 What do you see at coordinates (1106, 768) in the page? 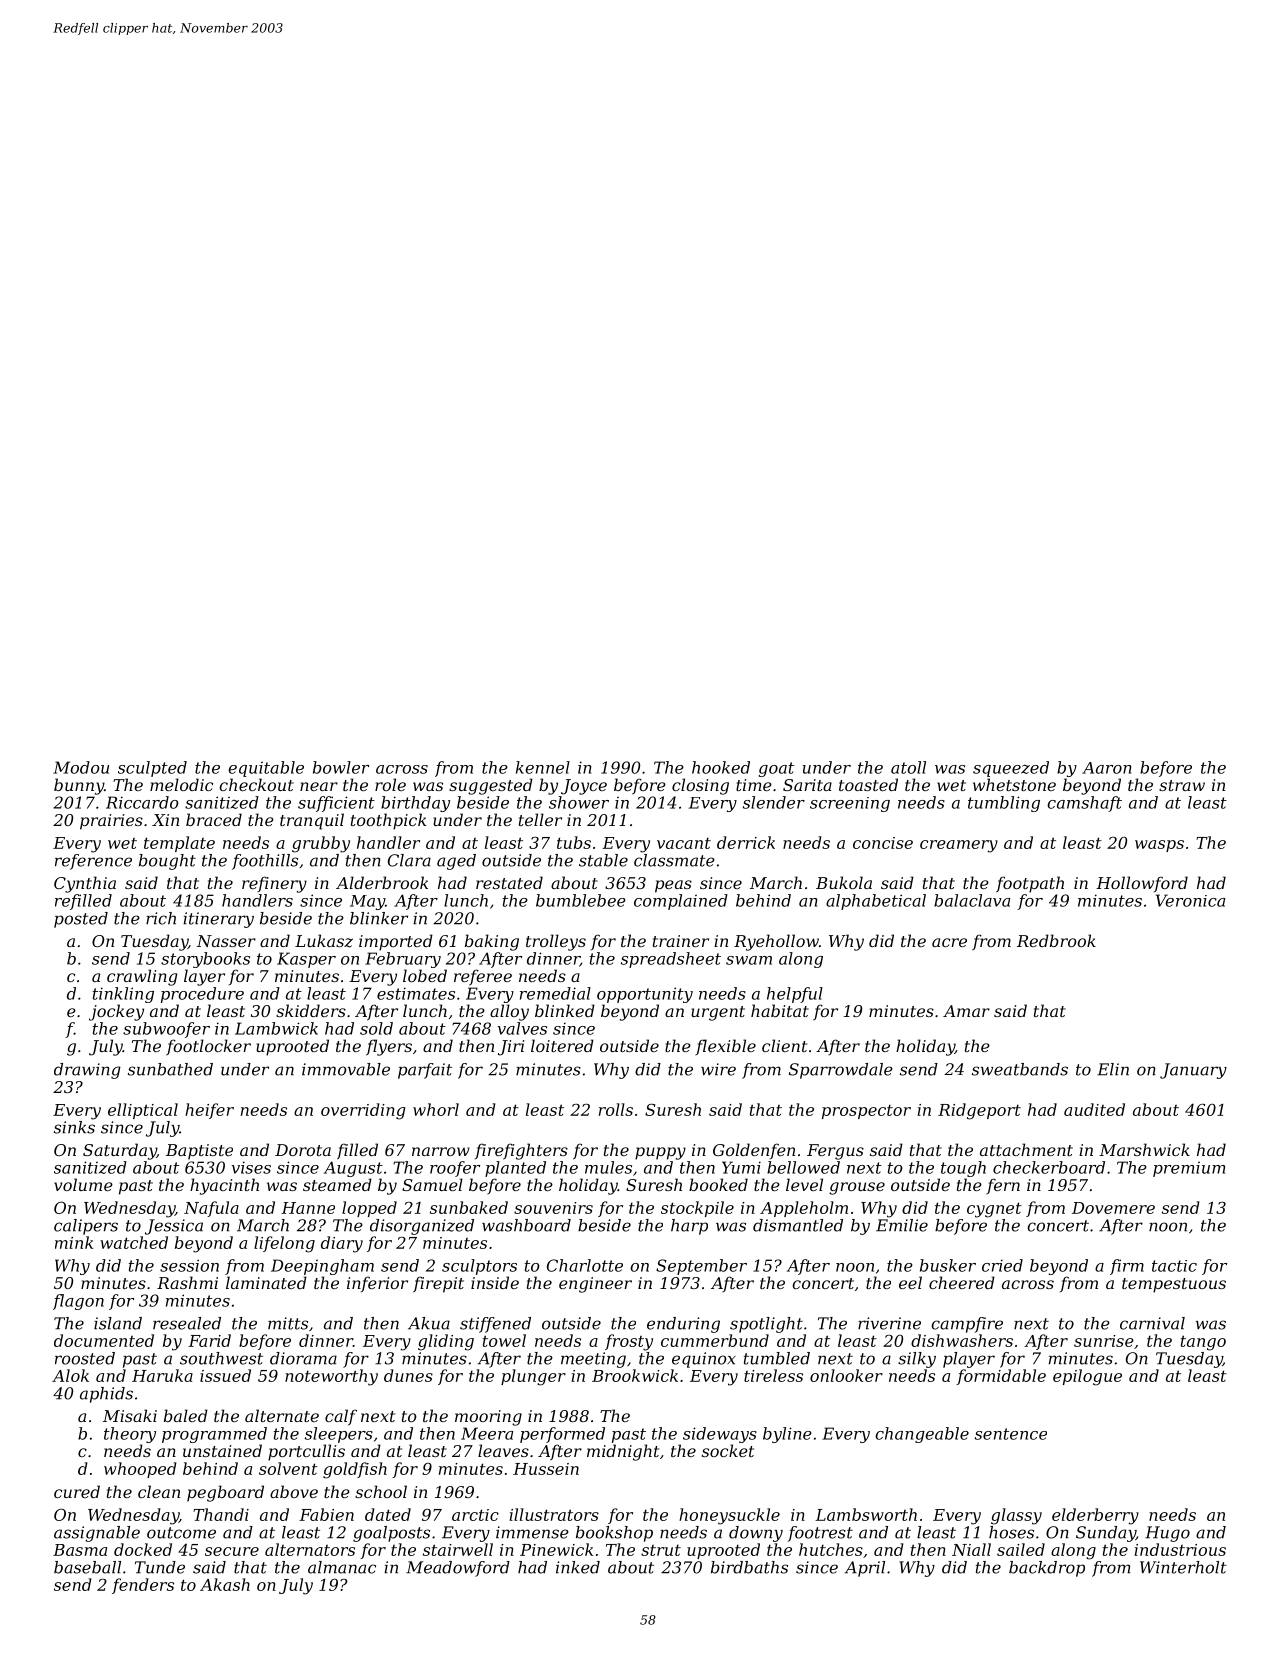
I see `Aaron` at bounding box center [1106, 768].
